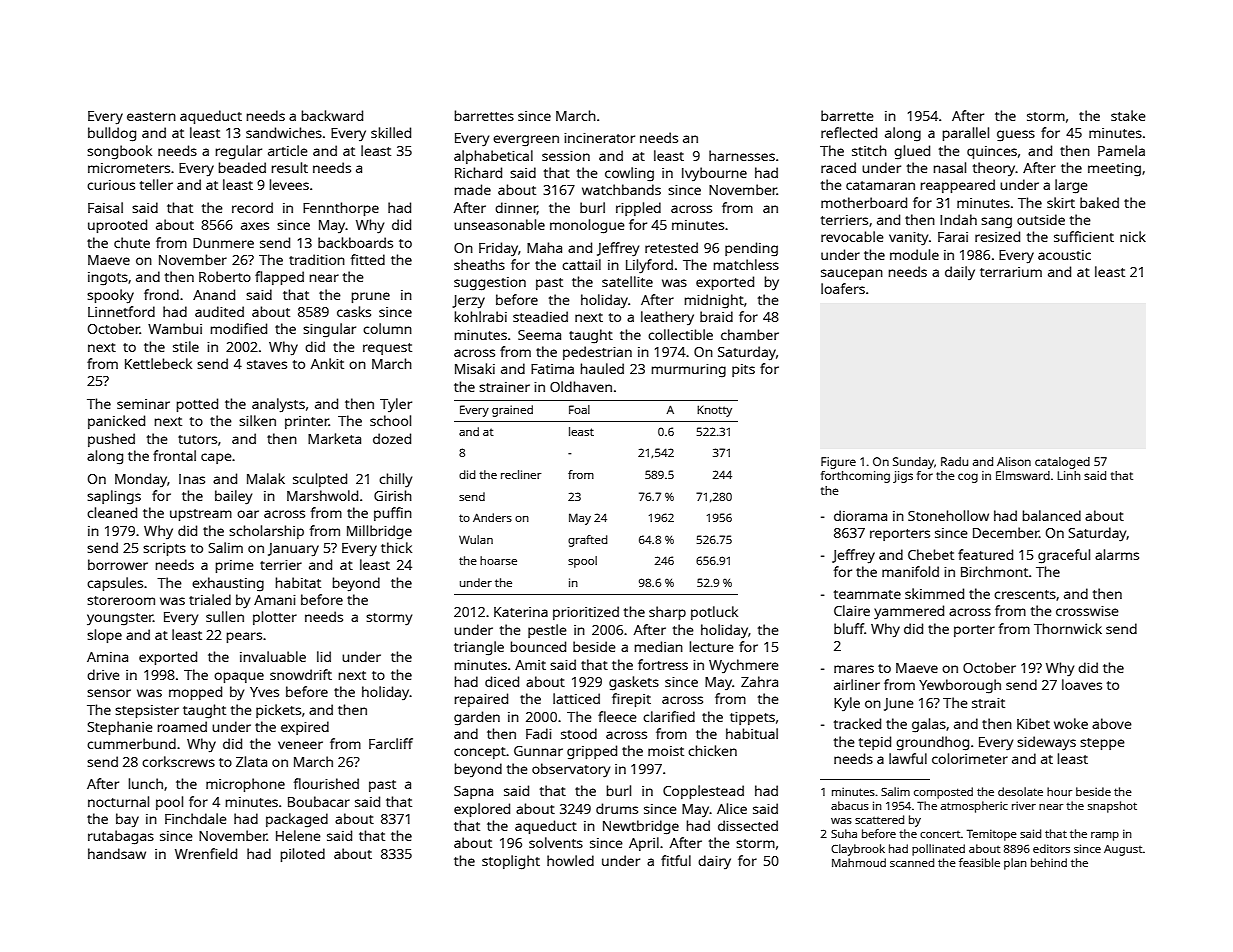 Image resolution: width=1233 pixels, height=952 pixels. Describe the element at coordinates (714, 613) in the screenshot. I see `potluck` at that location.
